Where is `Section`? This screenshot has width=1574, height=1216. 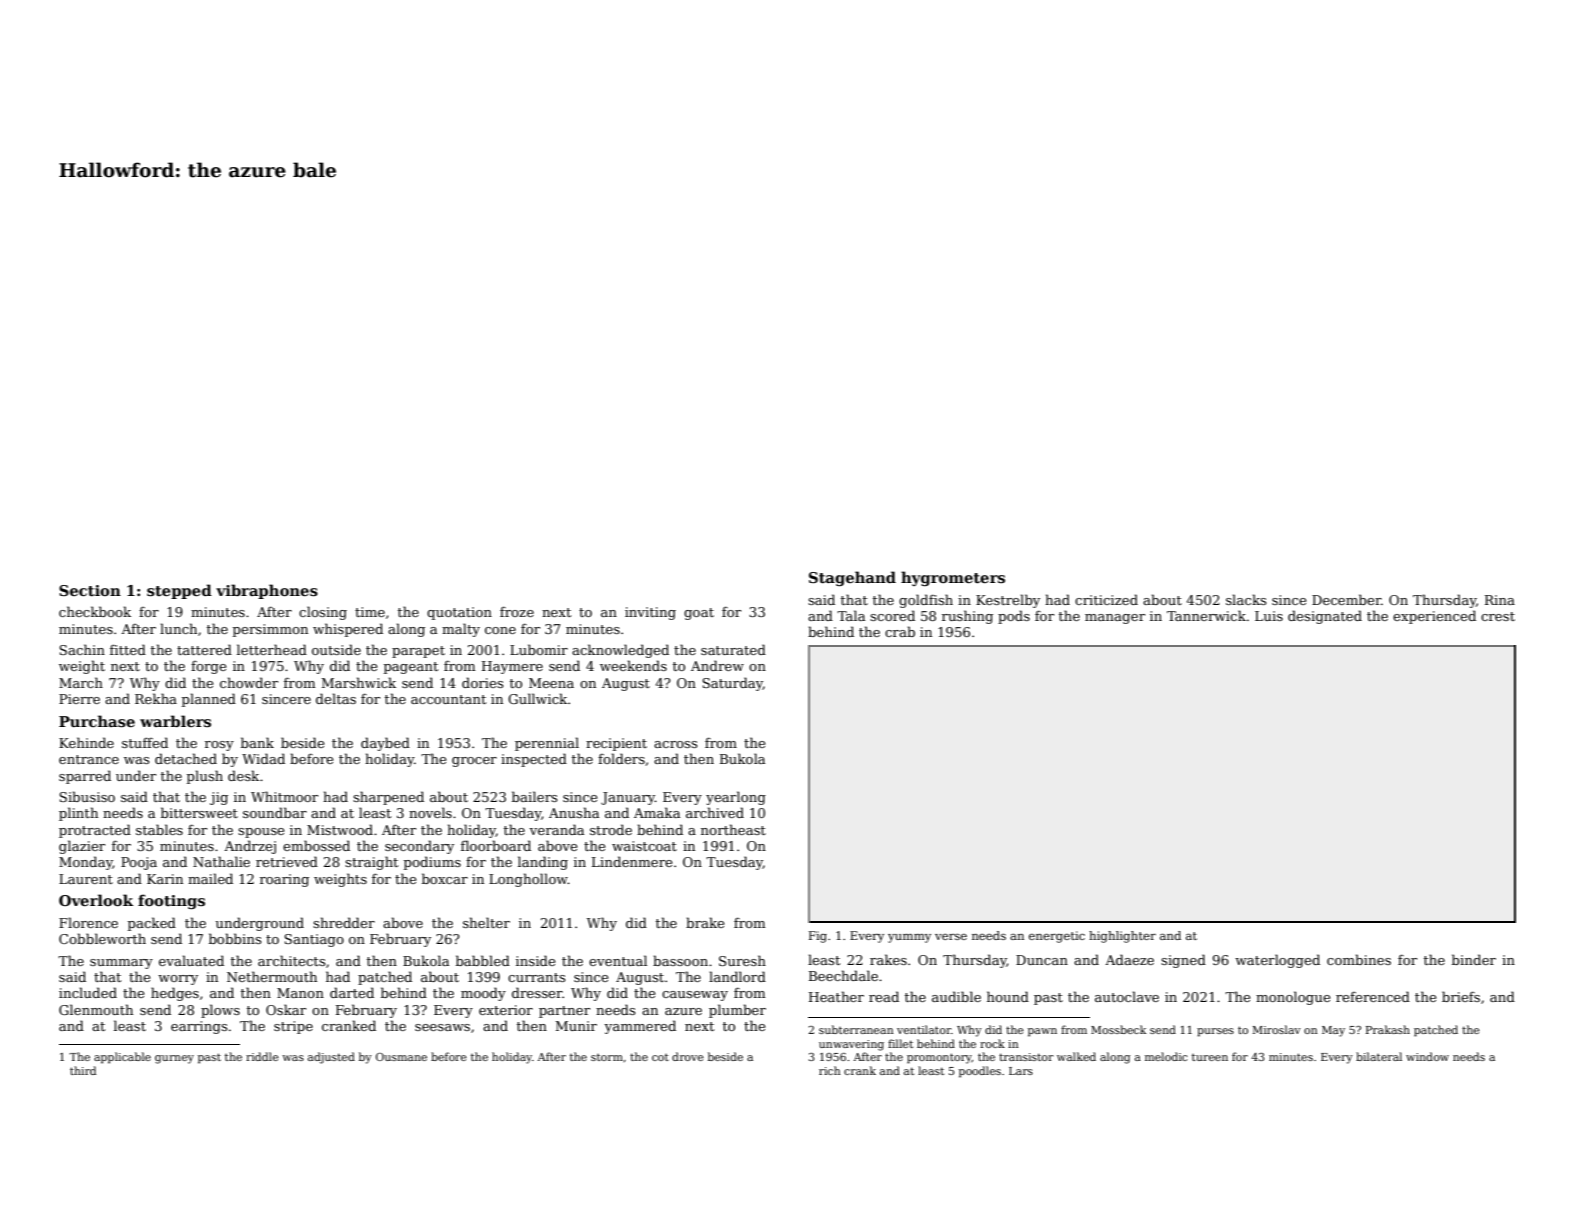
Section is located at coordinates (90, 590).
